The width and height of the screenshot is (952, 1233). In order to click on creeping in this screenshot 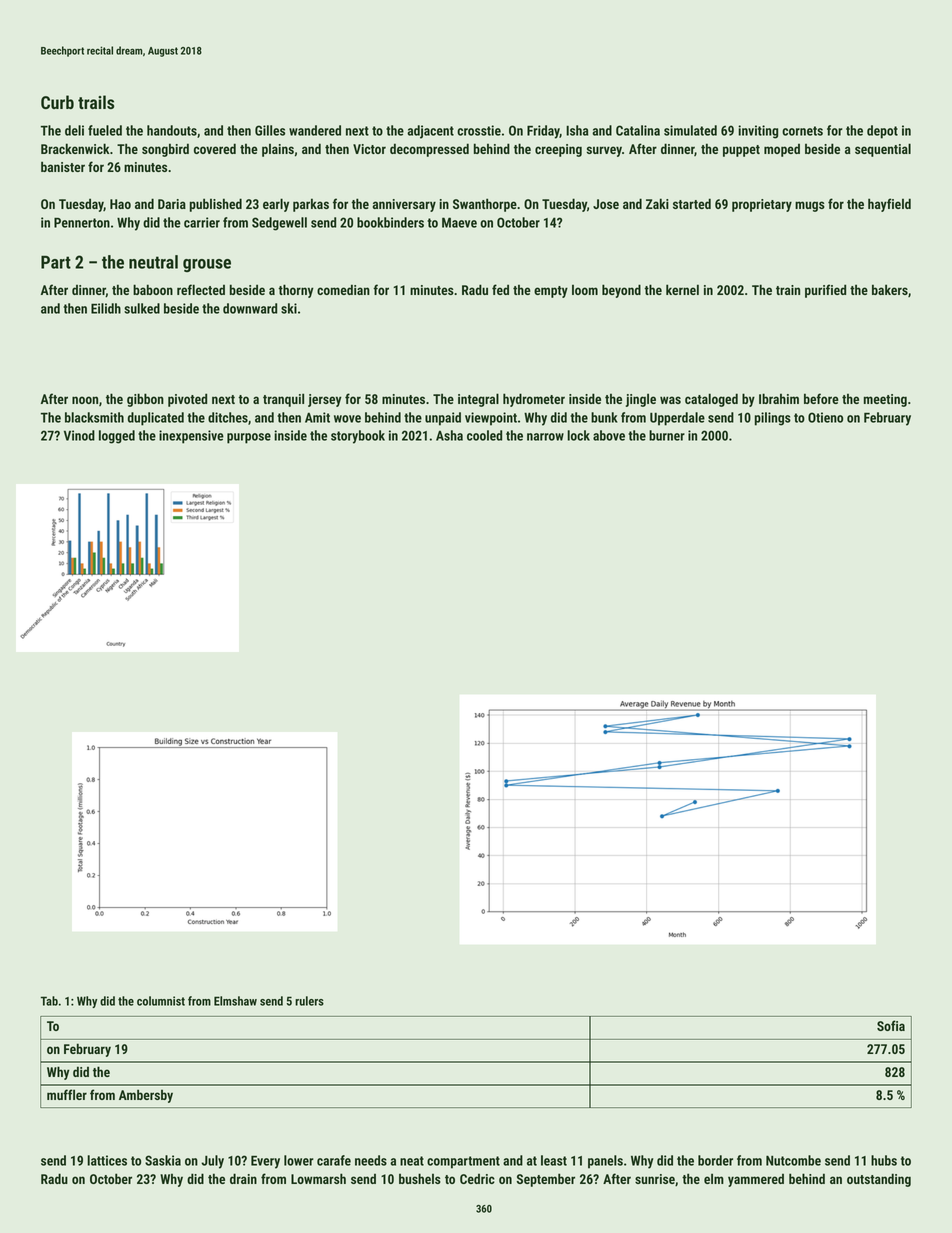, I will do `click(558, 150)`.
